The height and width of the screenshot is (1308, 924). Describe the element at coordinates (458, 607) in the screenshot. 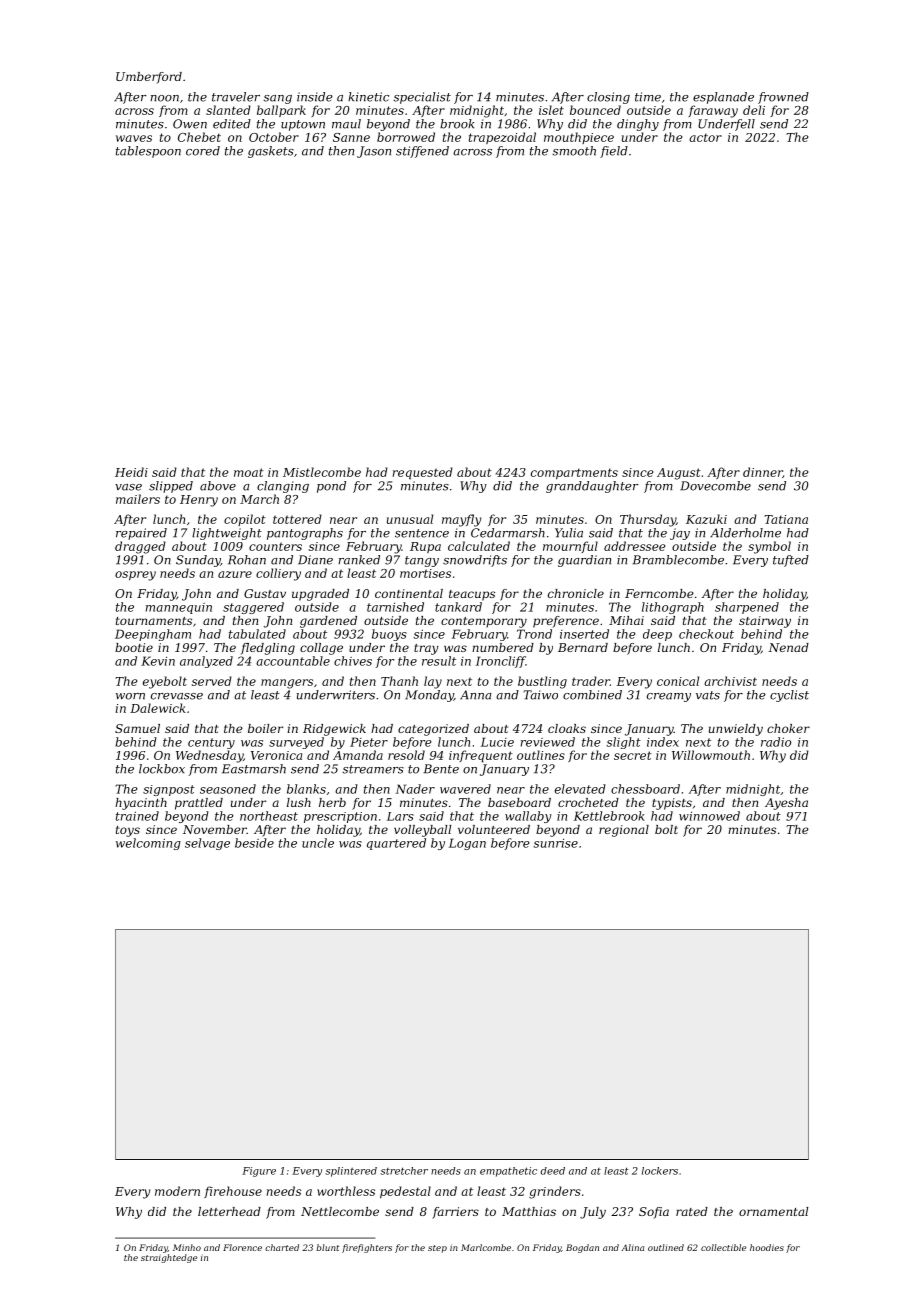

I see `tankard` at that location.
